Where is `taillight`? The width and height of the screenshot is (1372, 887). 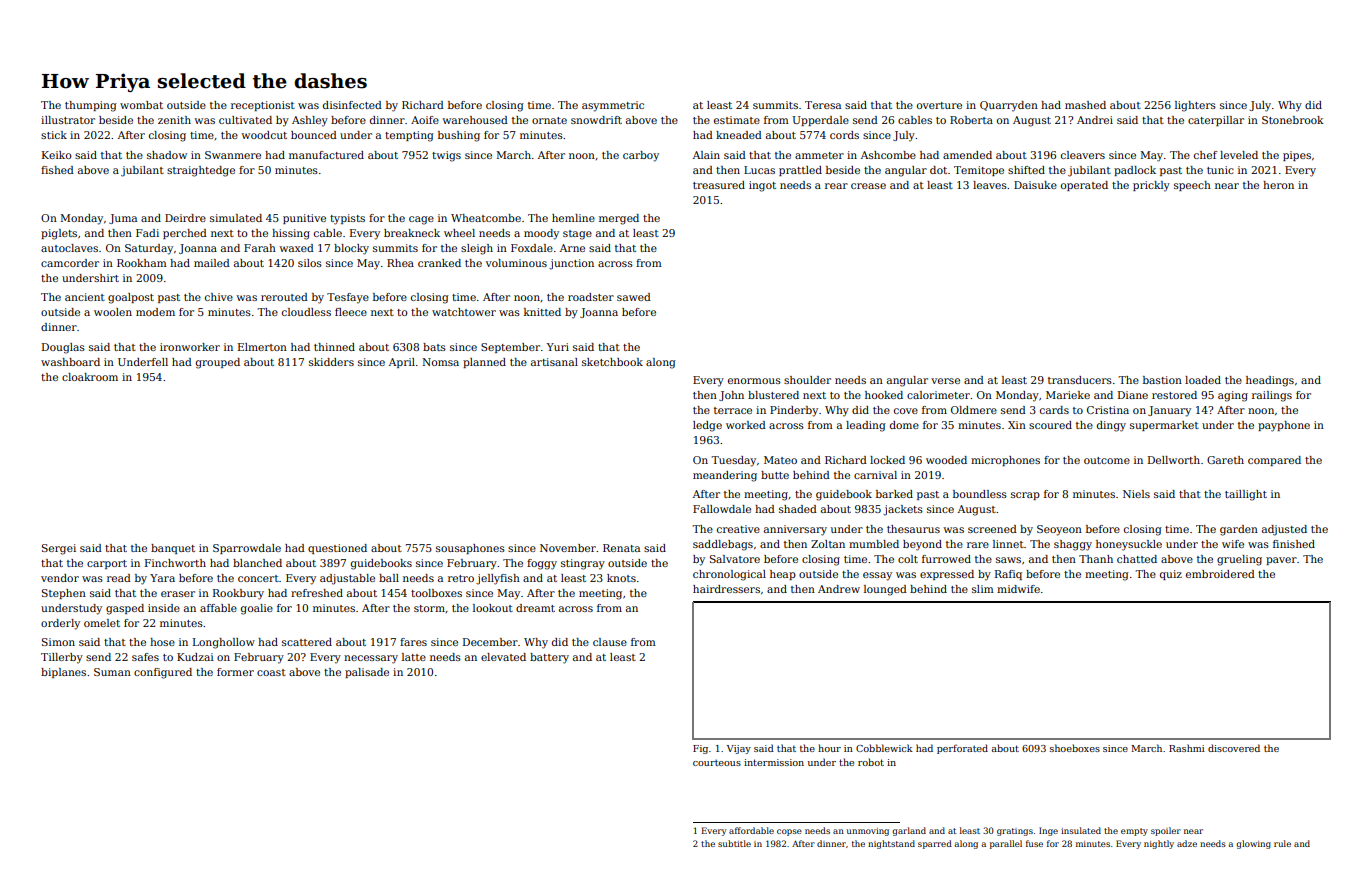
taillight is located at coordinates (1246, 495).
